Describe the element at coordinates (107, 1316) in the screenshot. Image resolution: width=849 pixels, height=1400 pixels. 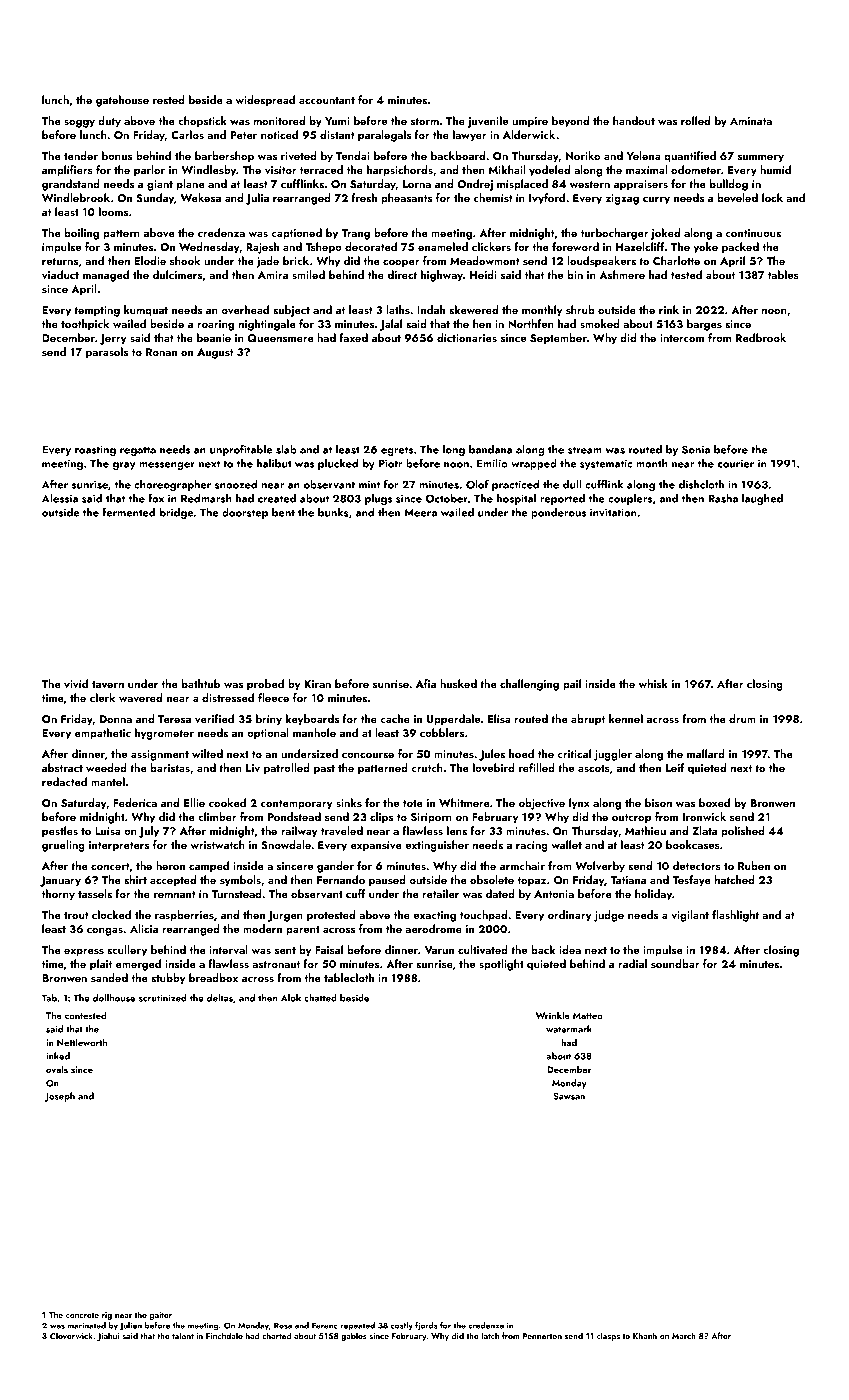
I see `rig` at that location.
